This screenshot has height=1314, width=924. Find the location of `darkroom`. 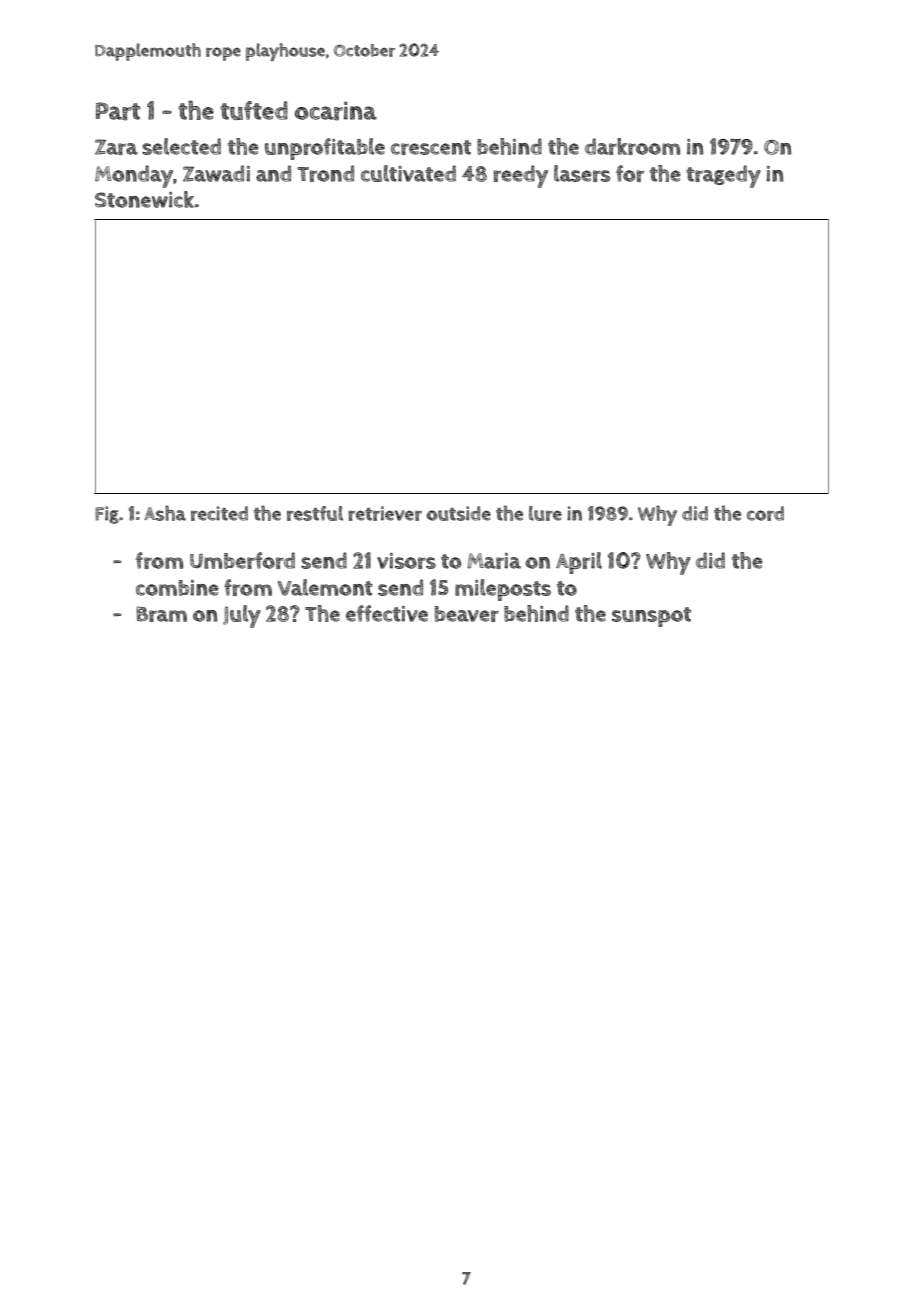

darkroom is located at coordinates (632, 146).
